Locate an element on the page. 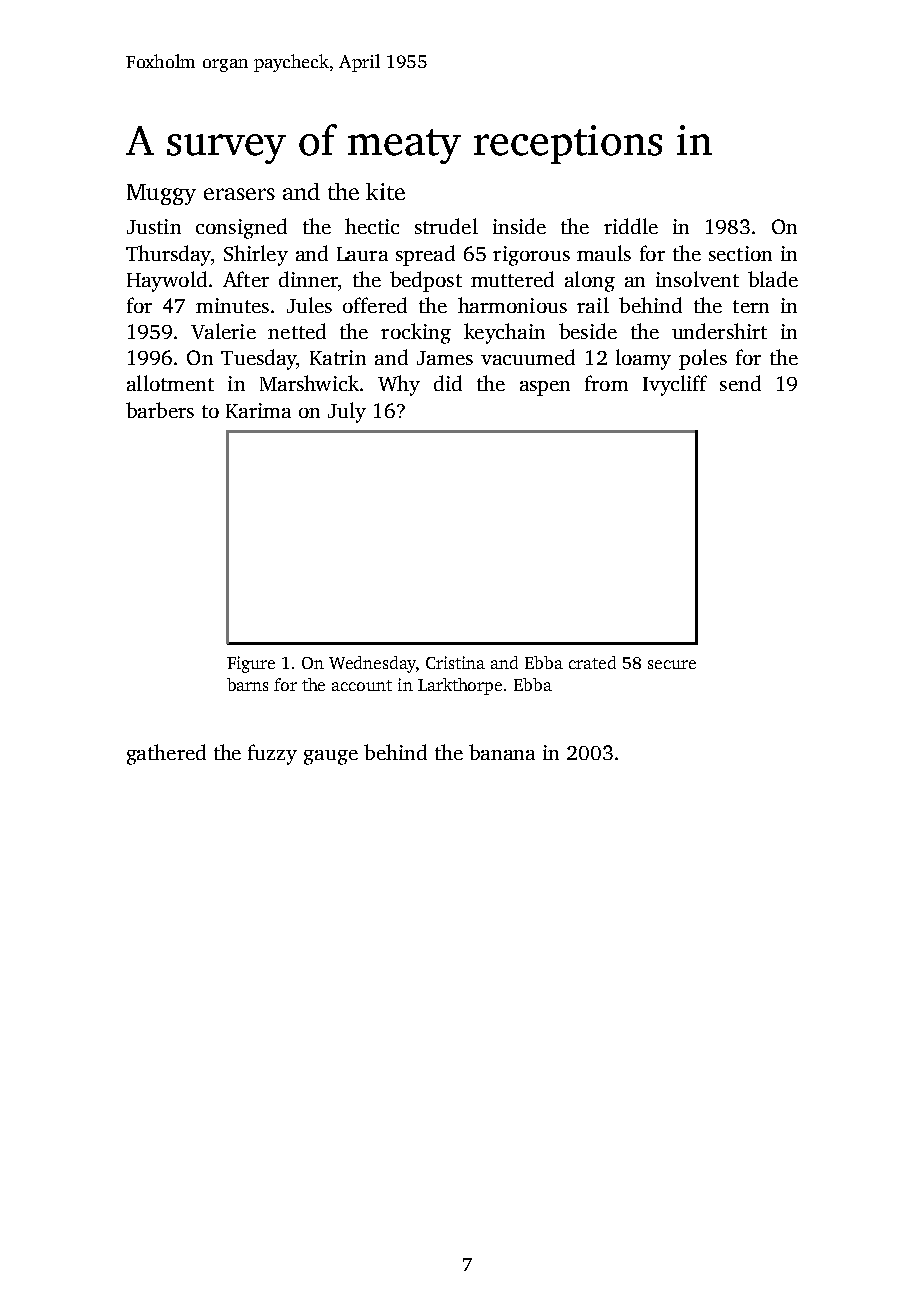 The height and width of the document is (1311, 924). kite is located at coordinates (385, 191).
